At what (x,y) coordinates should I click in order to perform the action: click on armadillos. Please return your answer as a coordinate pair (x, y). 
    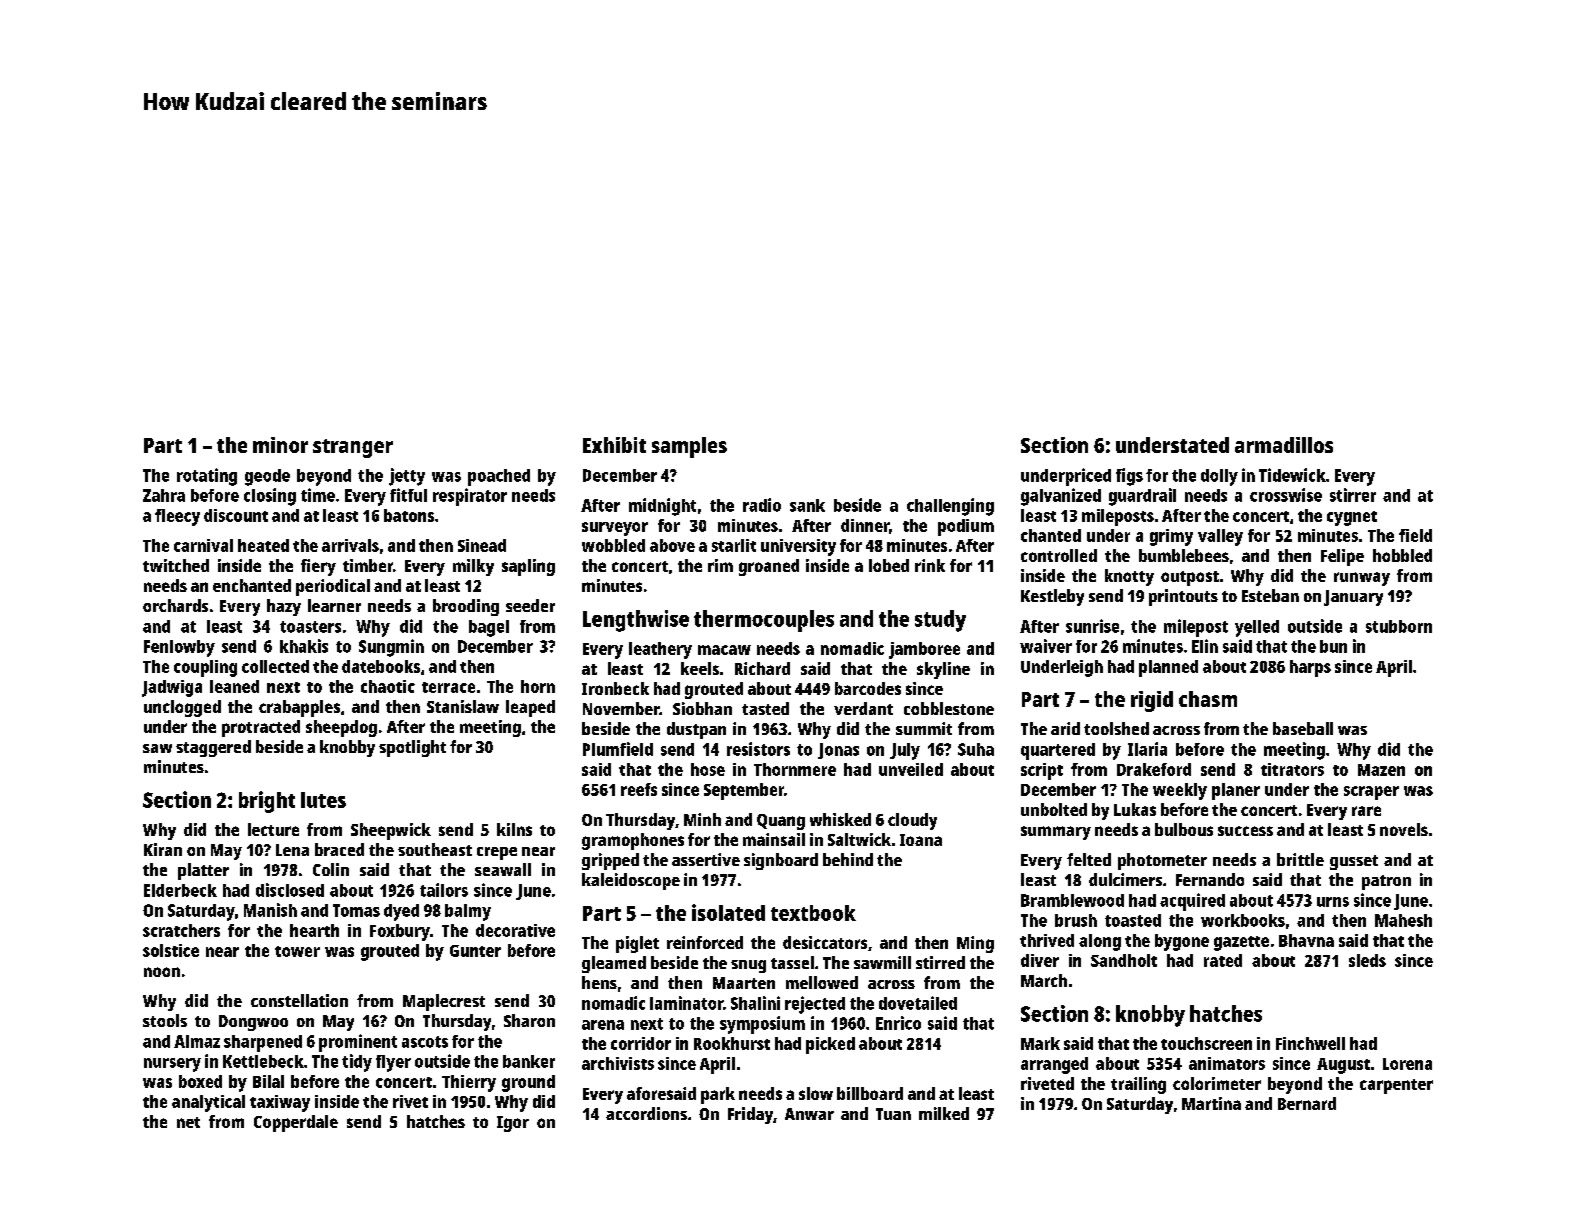
    Looking at the image, I should click on (1284, 445).
